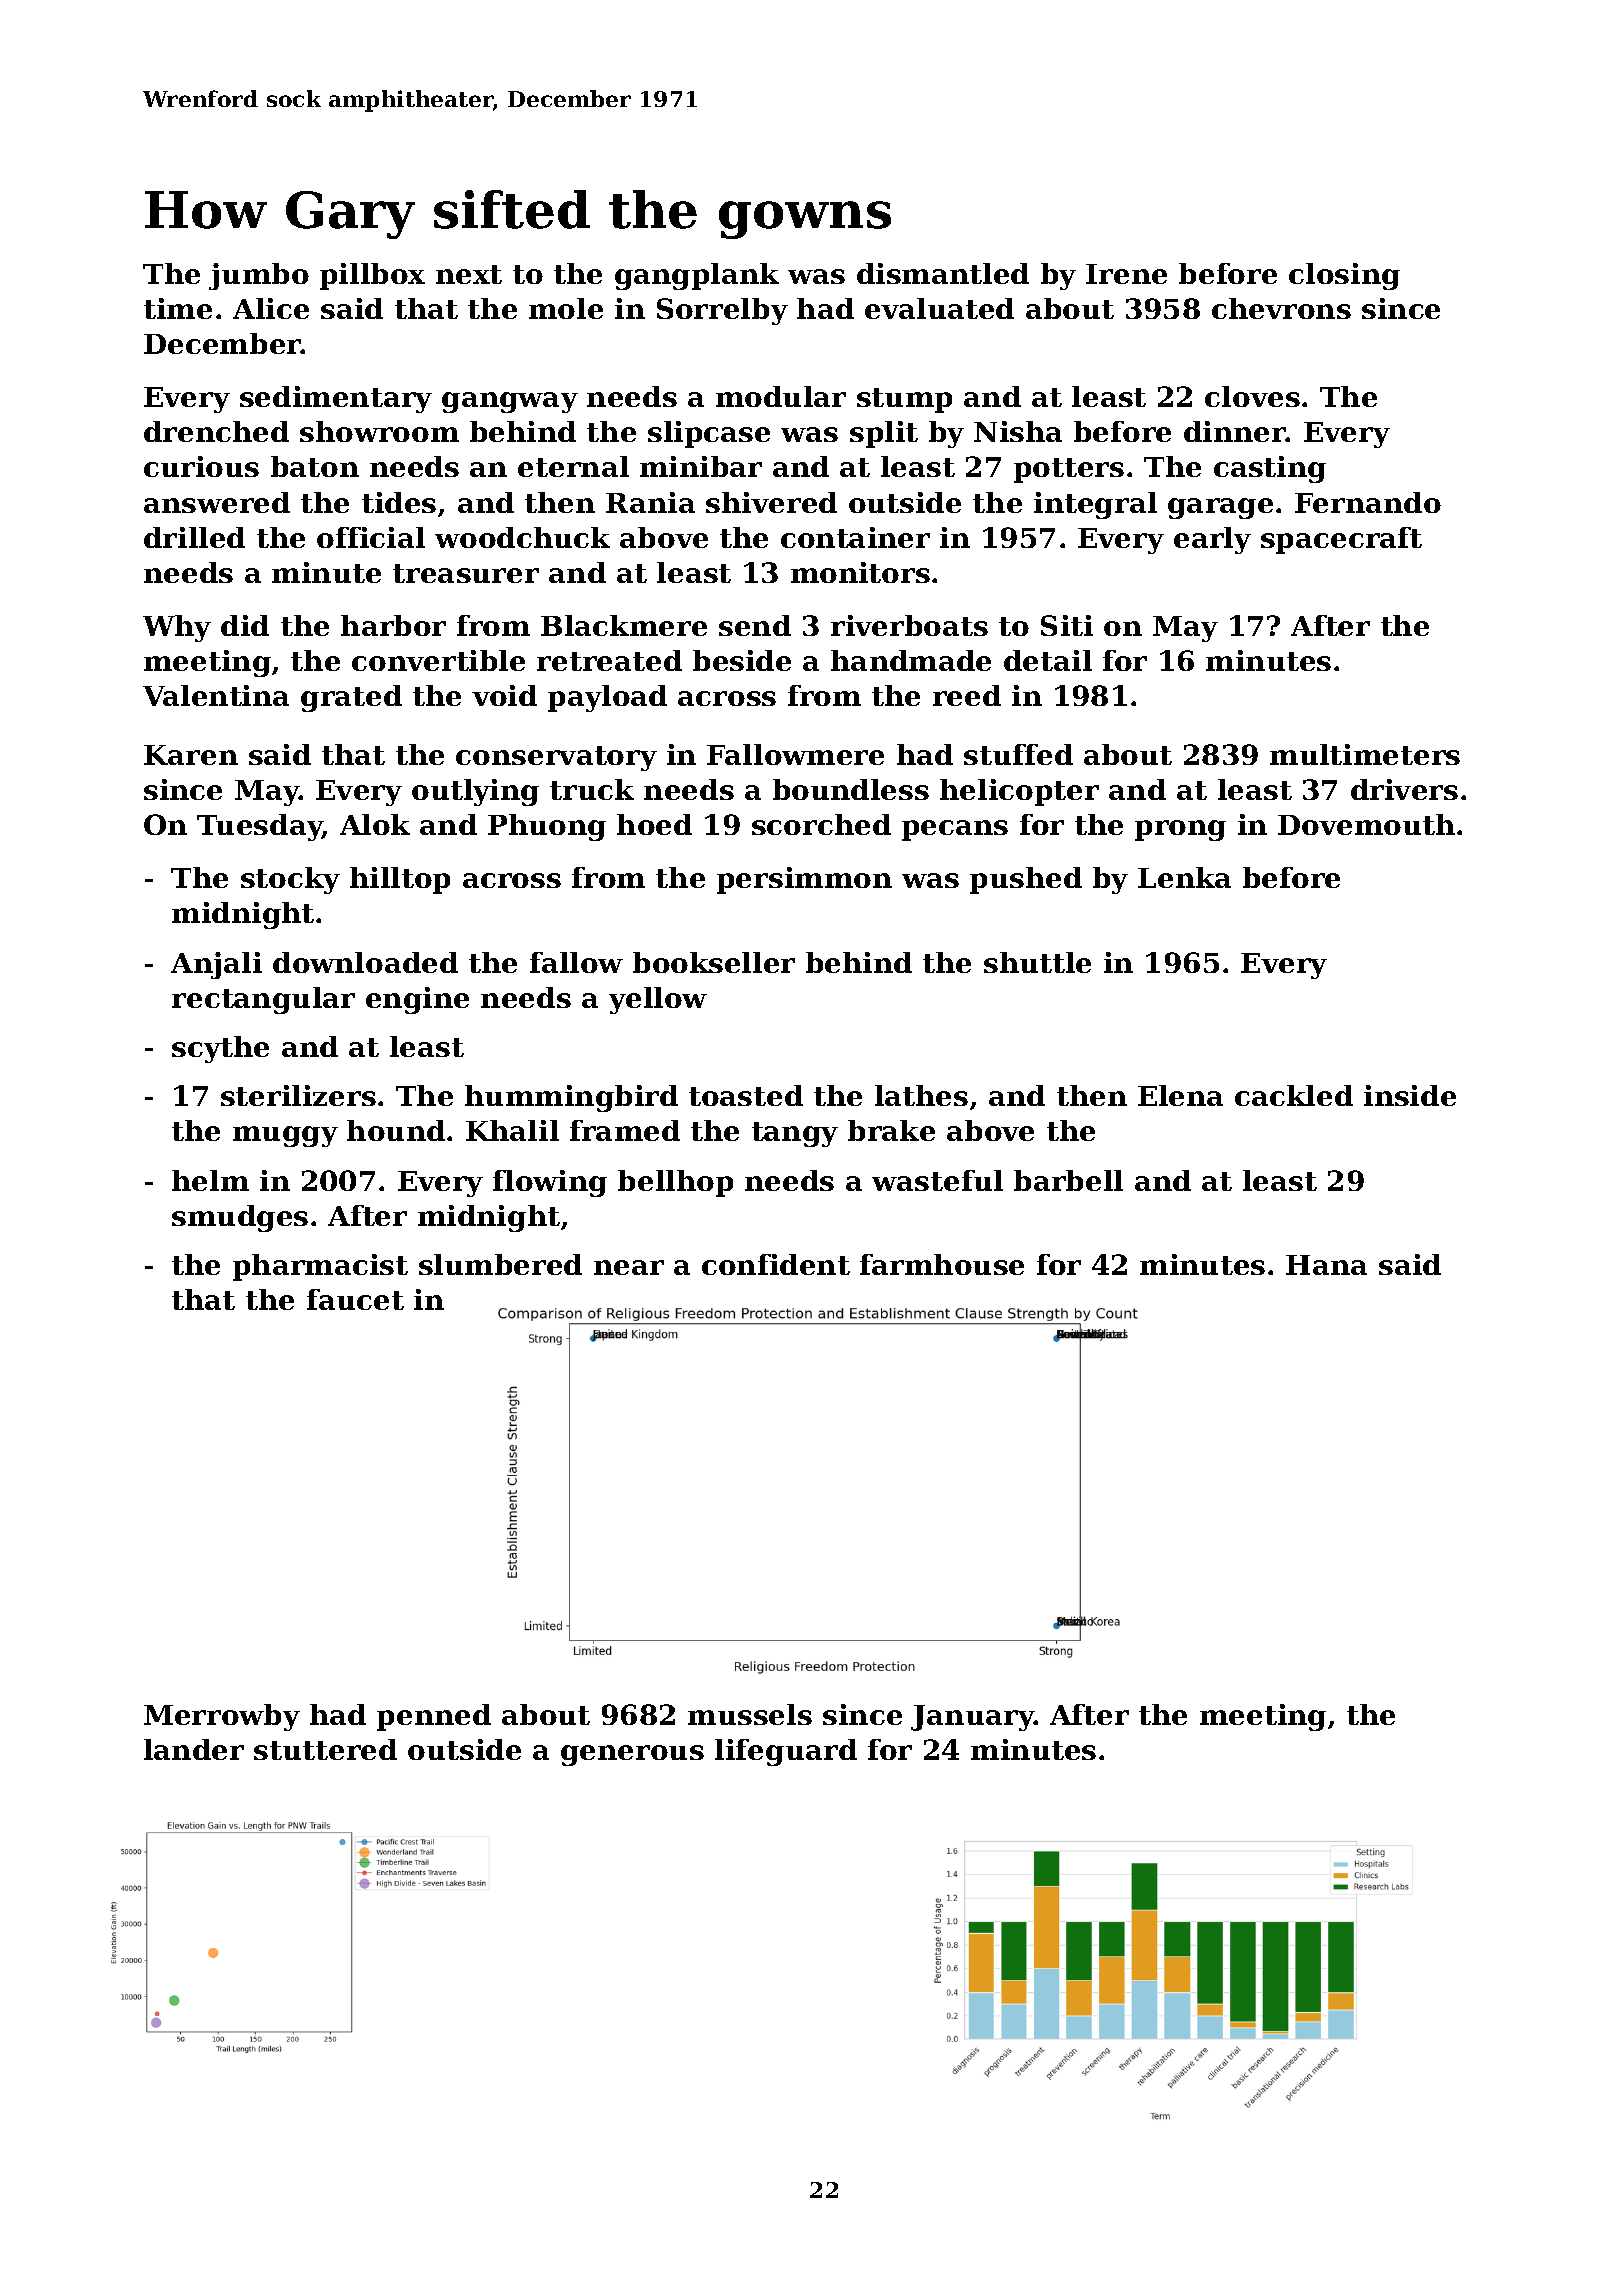 The width and height of the image is (1620, 2292). Describe the element at coordinates (632, 1755) in the image. I see `generous` at that location.
